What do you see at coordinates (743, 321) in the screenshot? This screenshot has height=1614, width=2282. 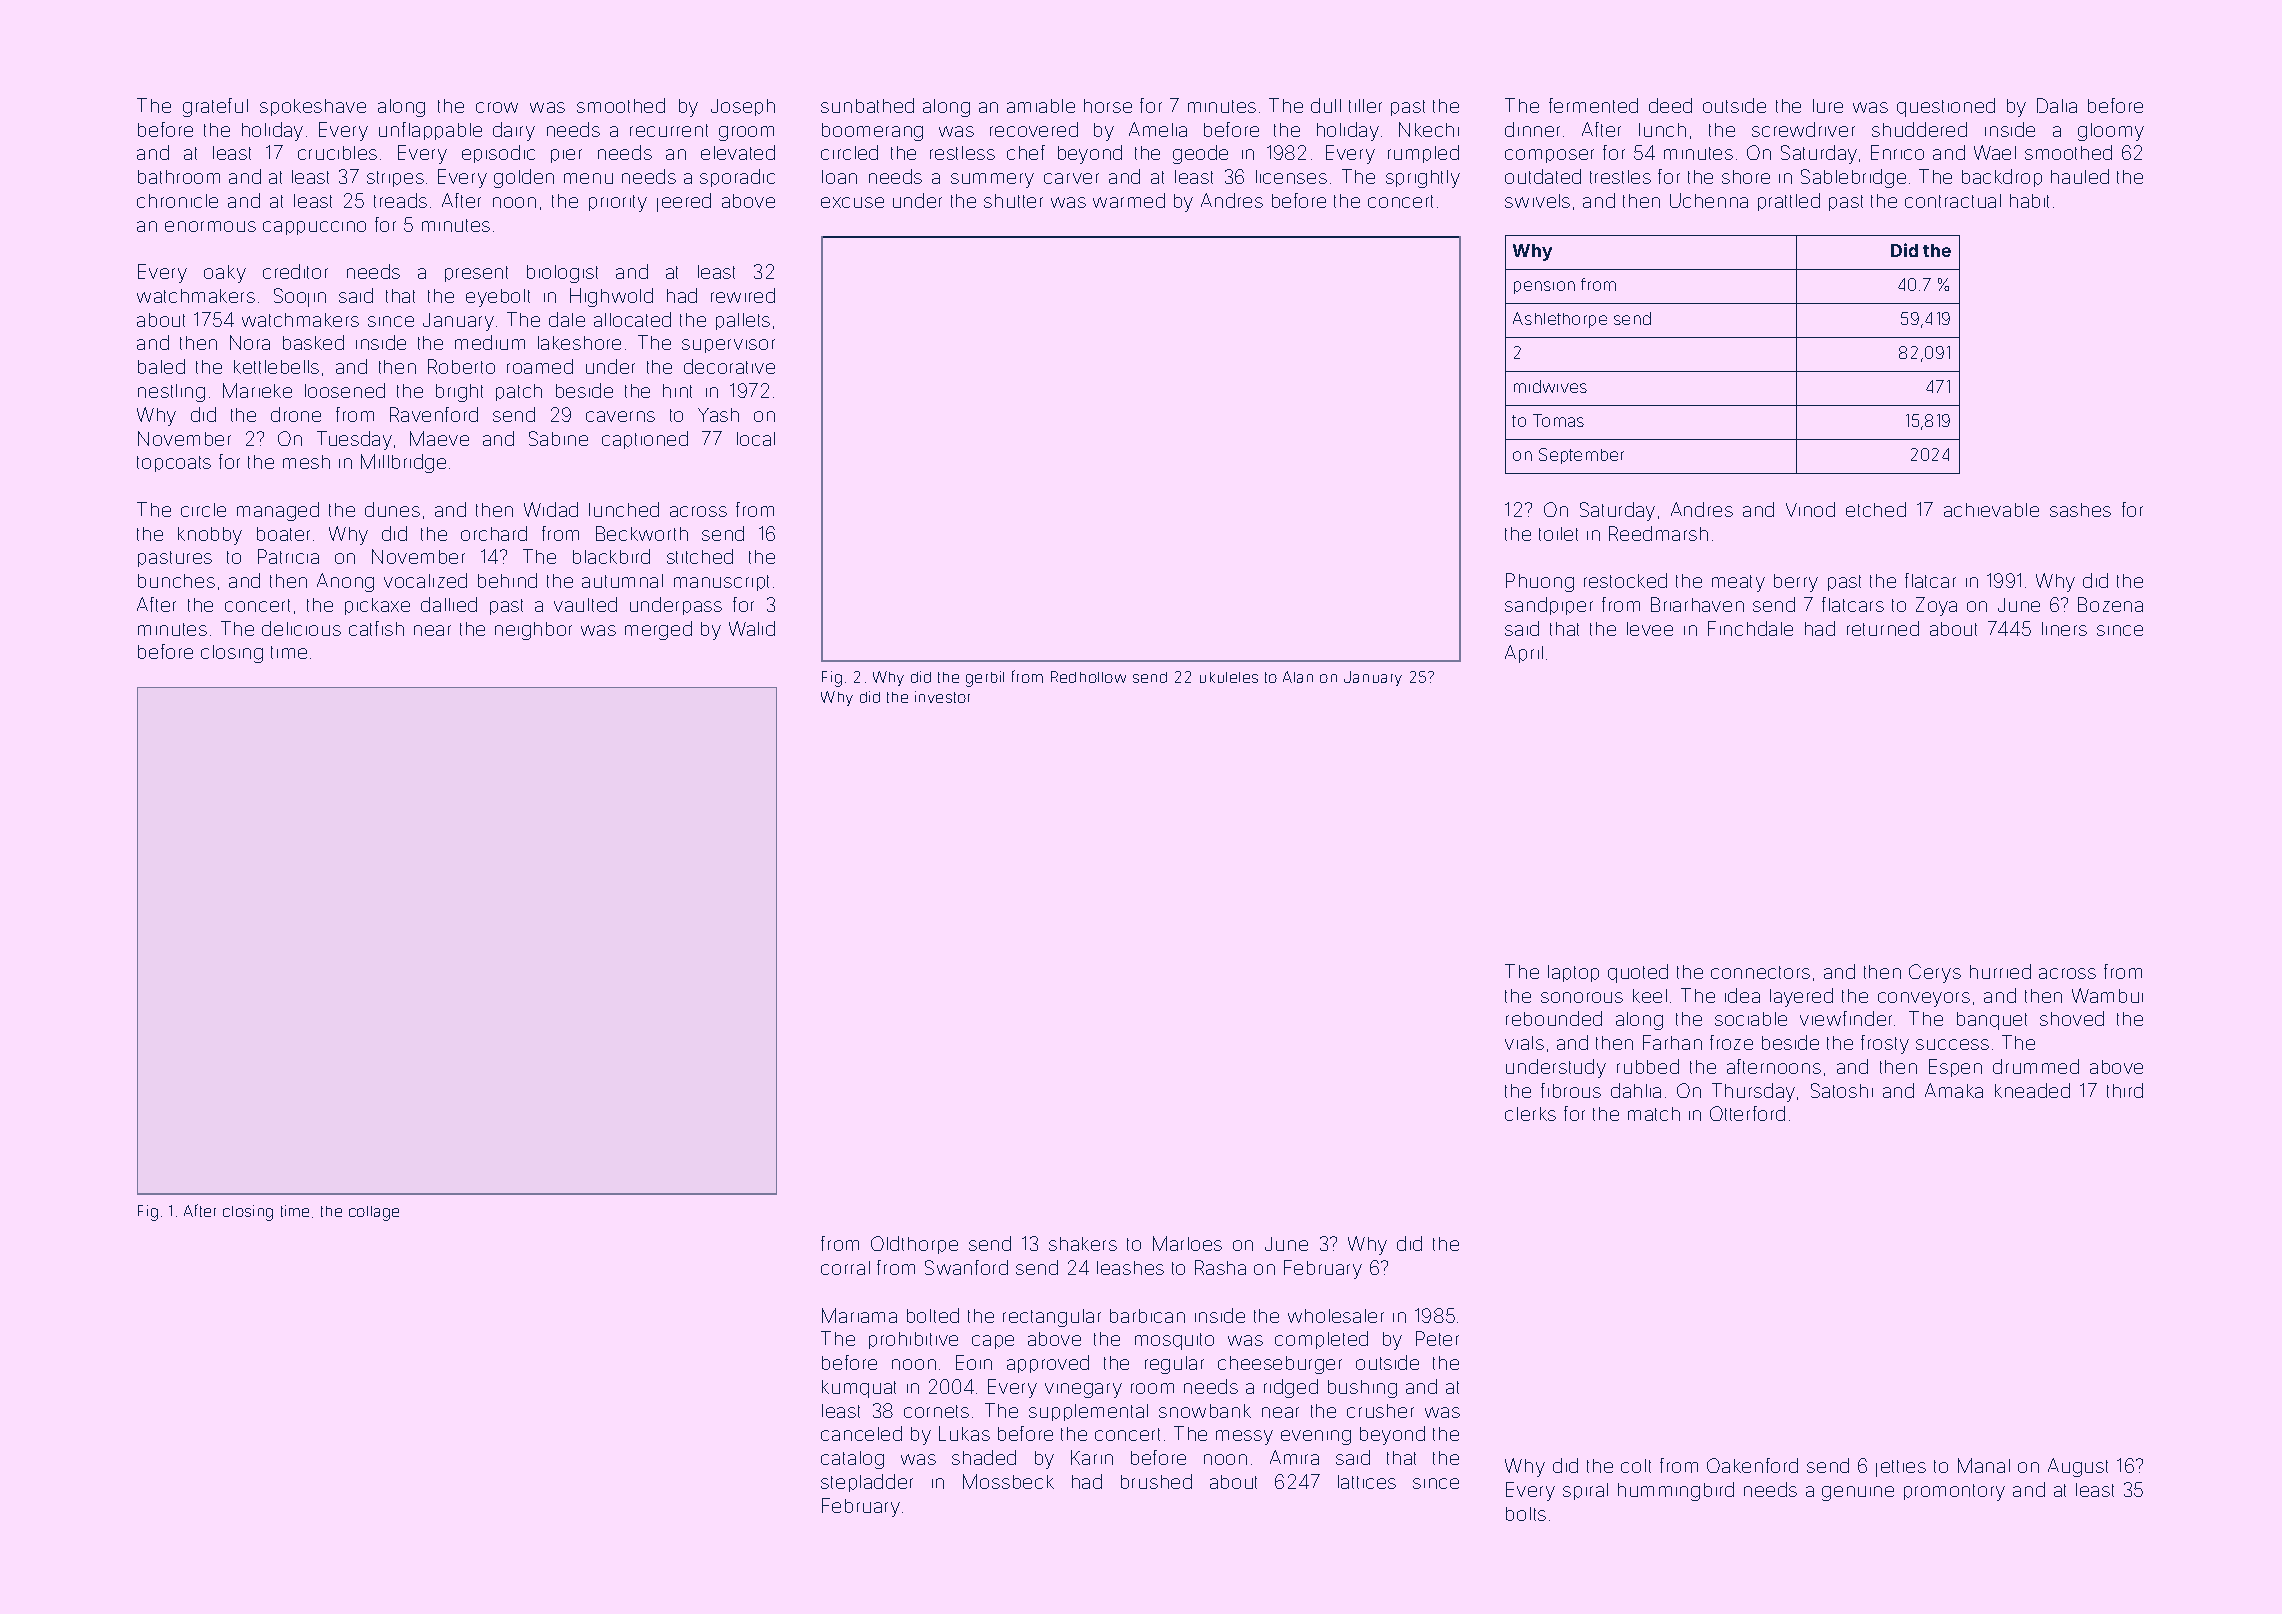 I see `pallets` at bounding box center [743, 321].
